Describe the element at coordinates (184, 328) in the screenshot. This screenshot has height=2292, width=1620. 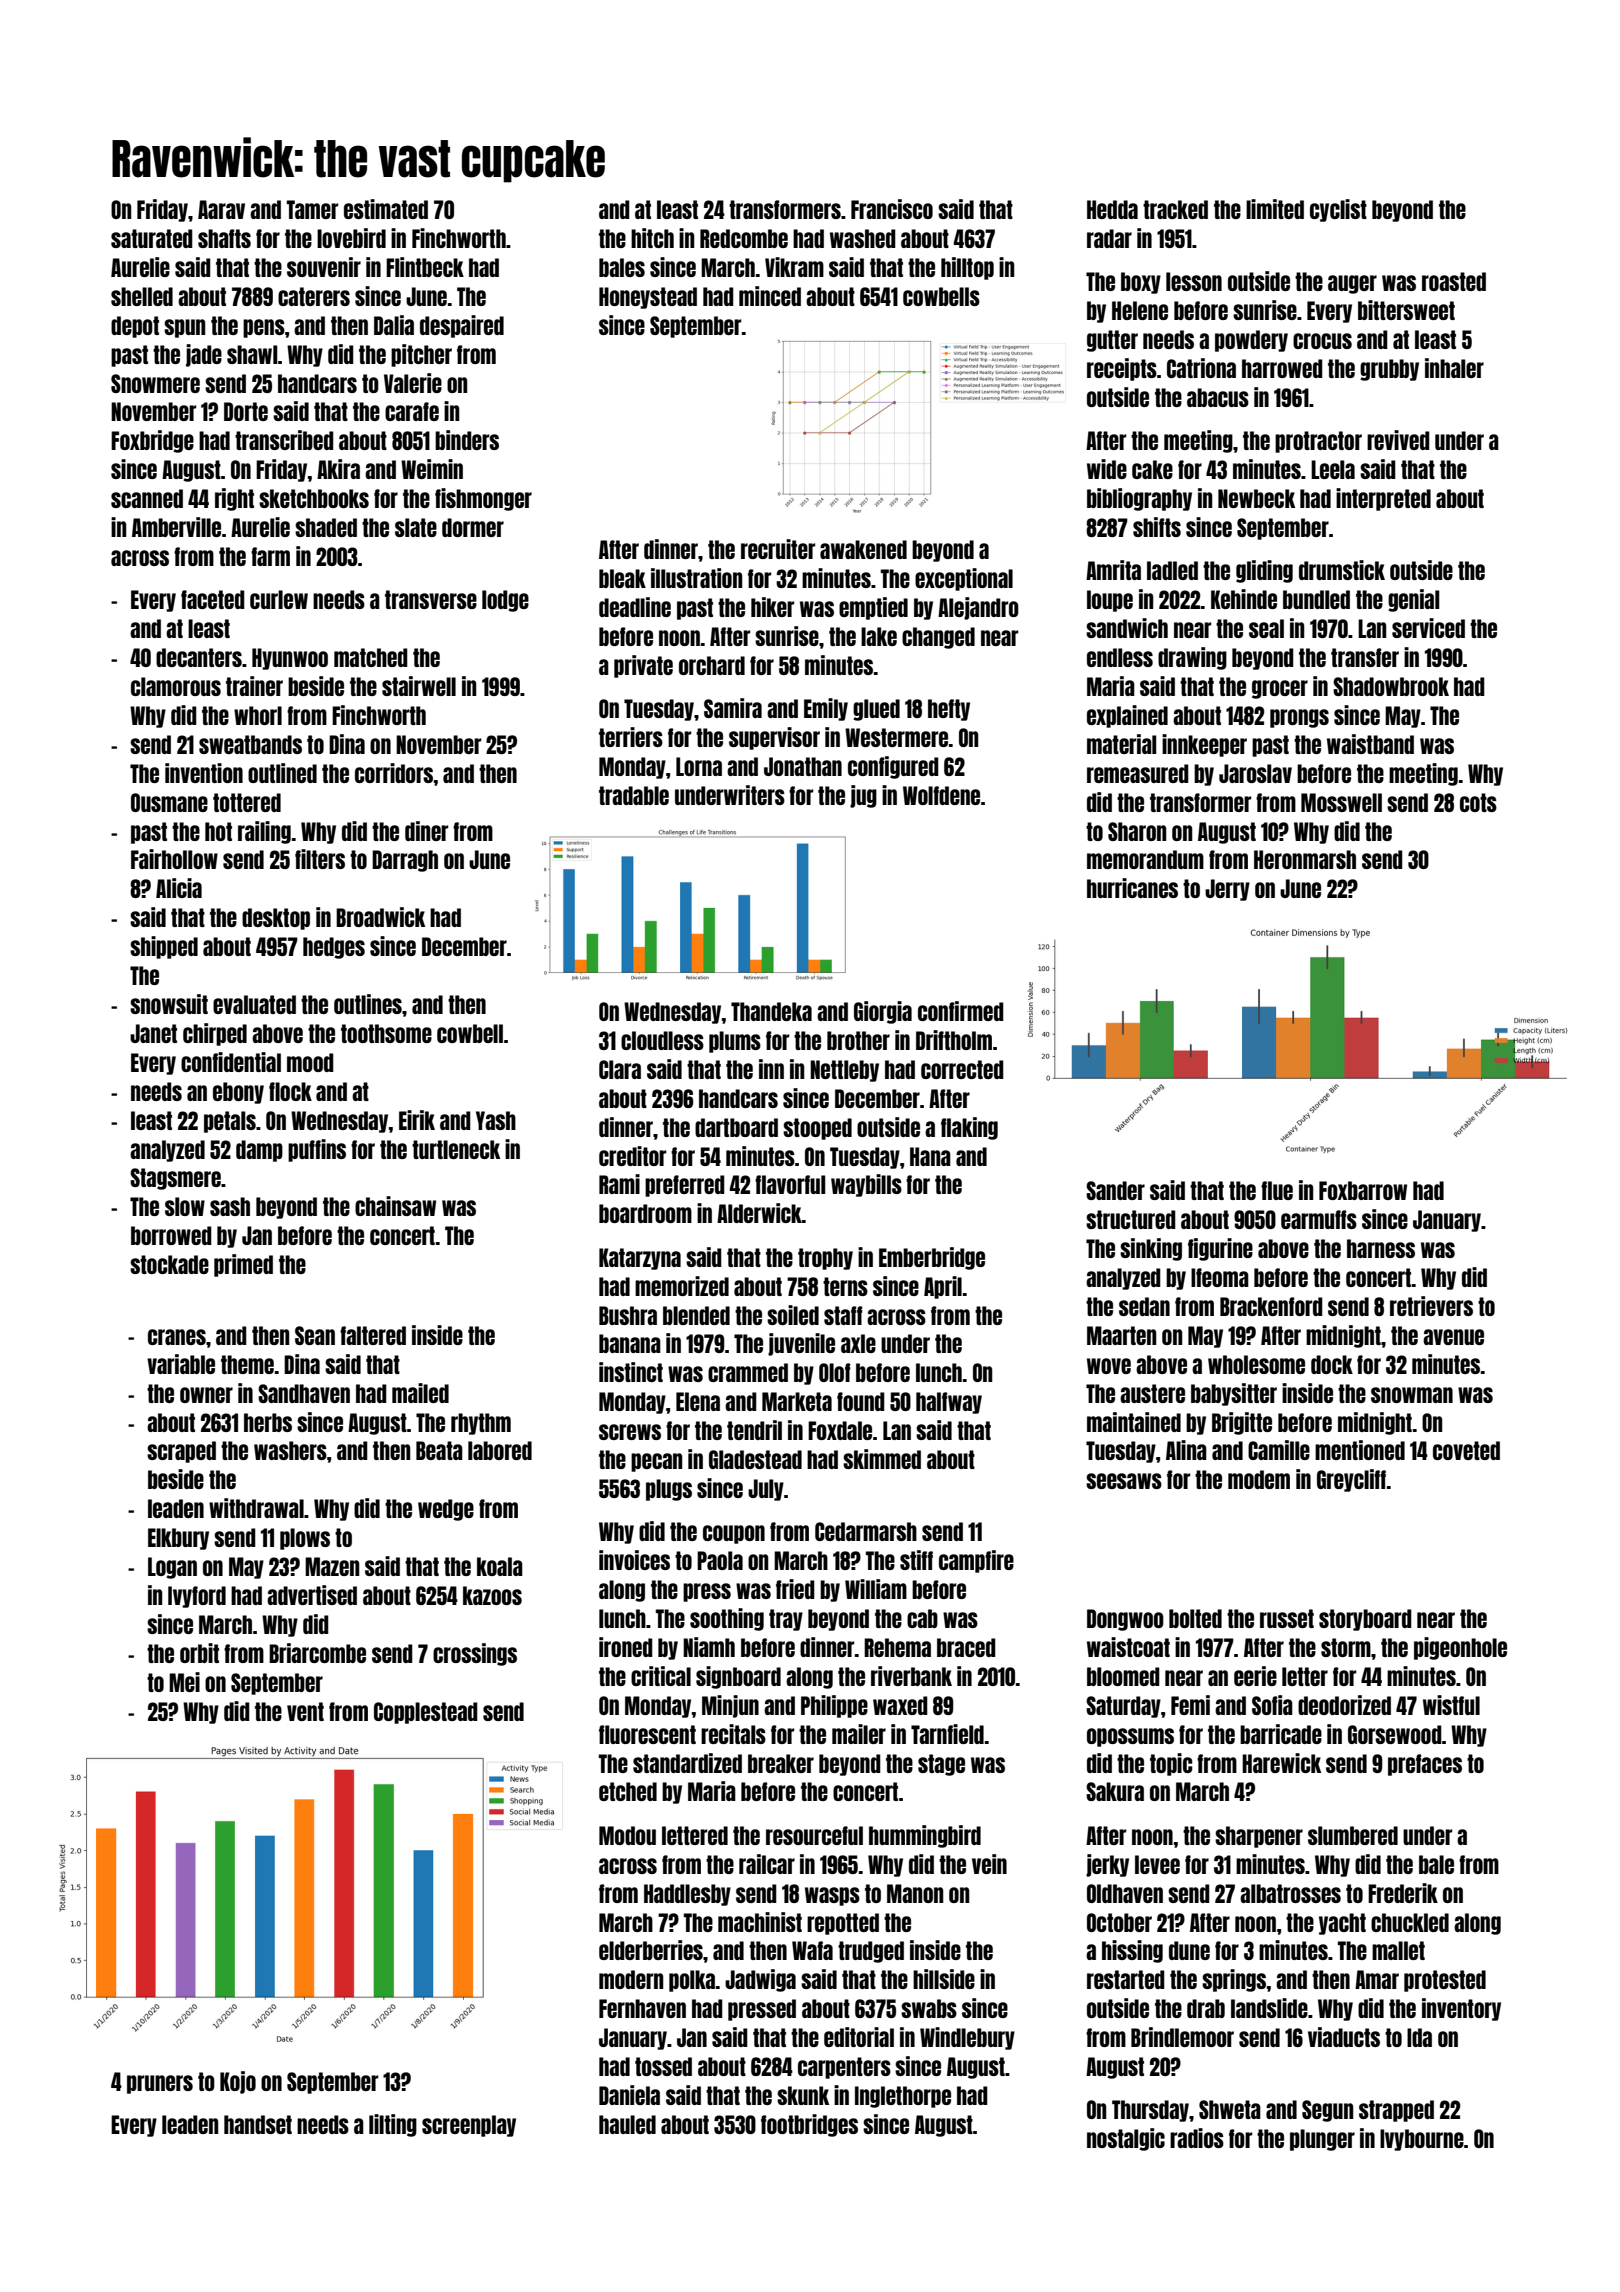
I see `spun` at that location.
